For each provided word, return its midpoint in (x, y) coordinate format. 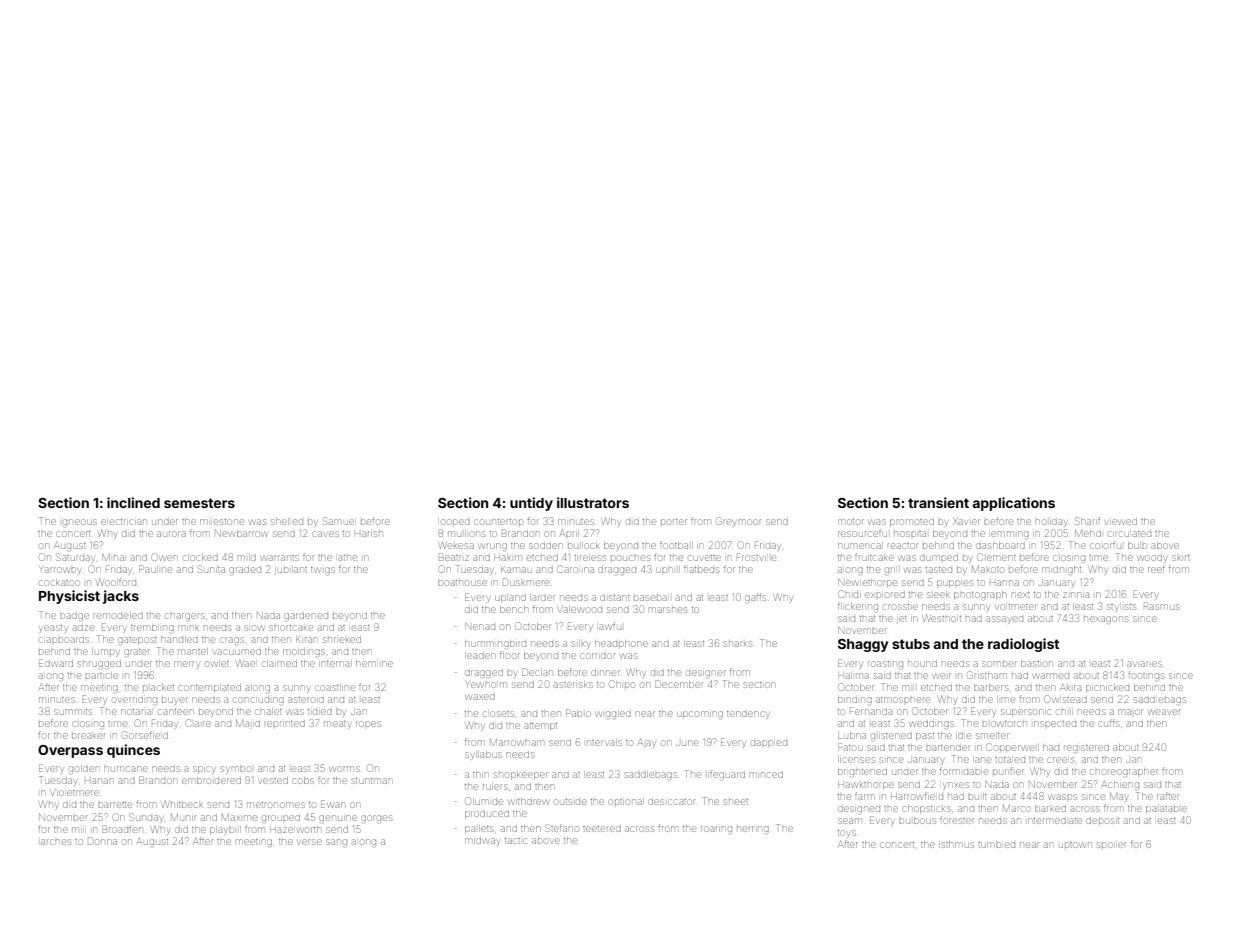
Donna (102, 841)
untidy (531, 504)
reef (1156, 569)
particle (101, 675)
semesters (199, 503)
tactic (516, 841)
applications (1013, 504)
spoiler (1111, 845)
